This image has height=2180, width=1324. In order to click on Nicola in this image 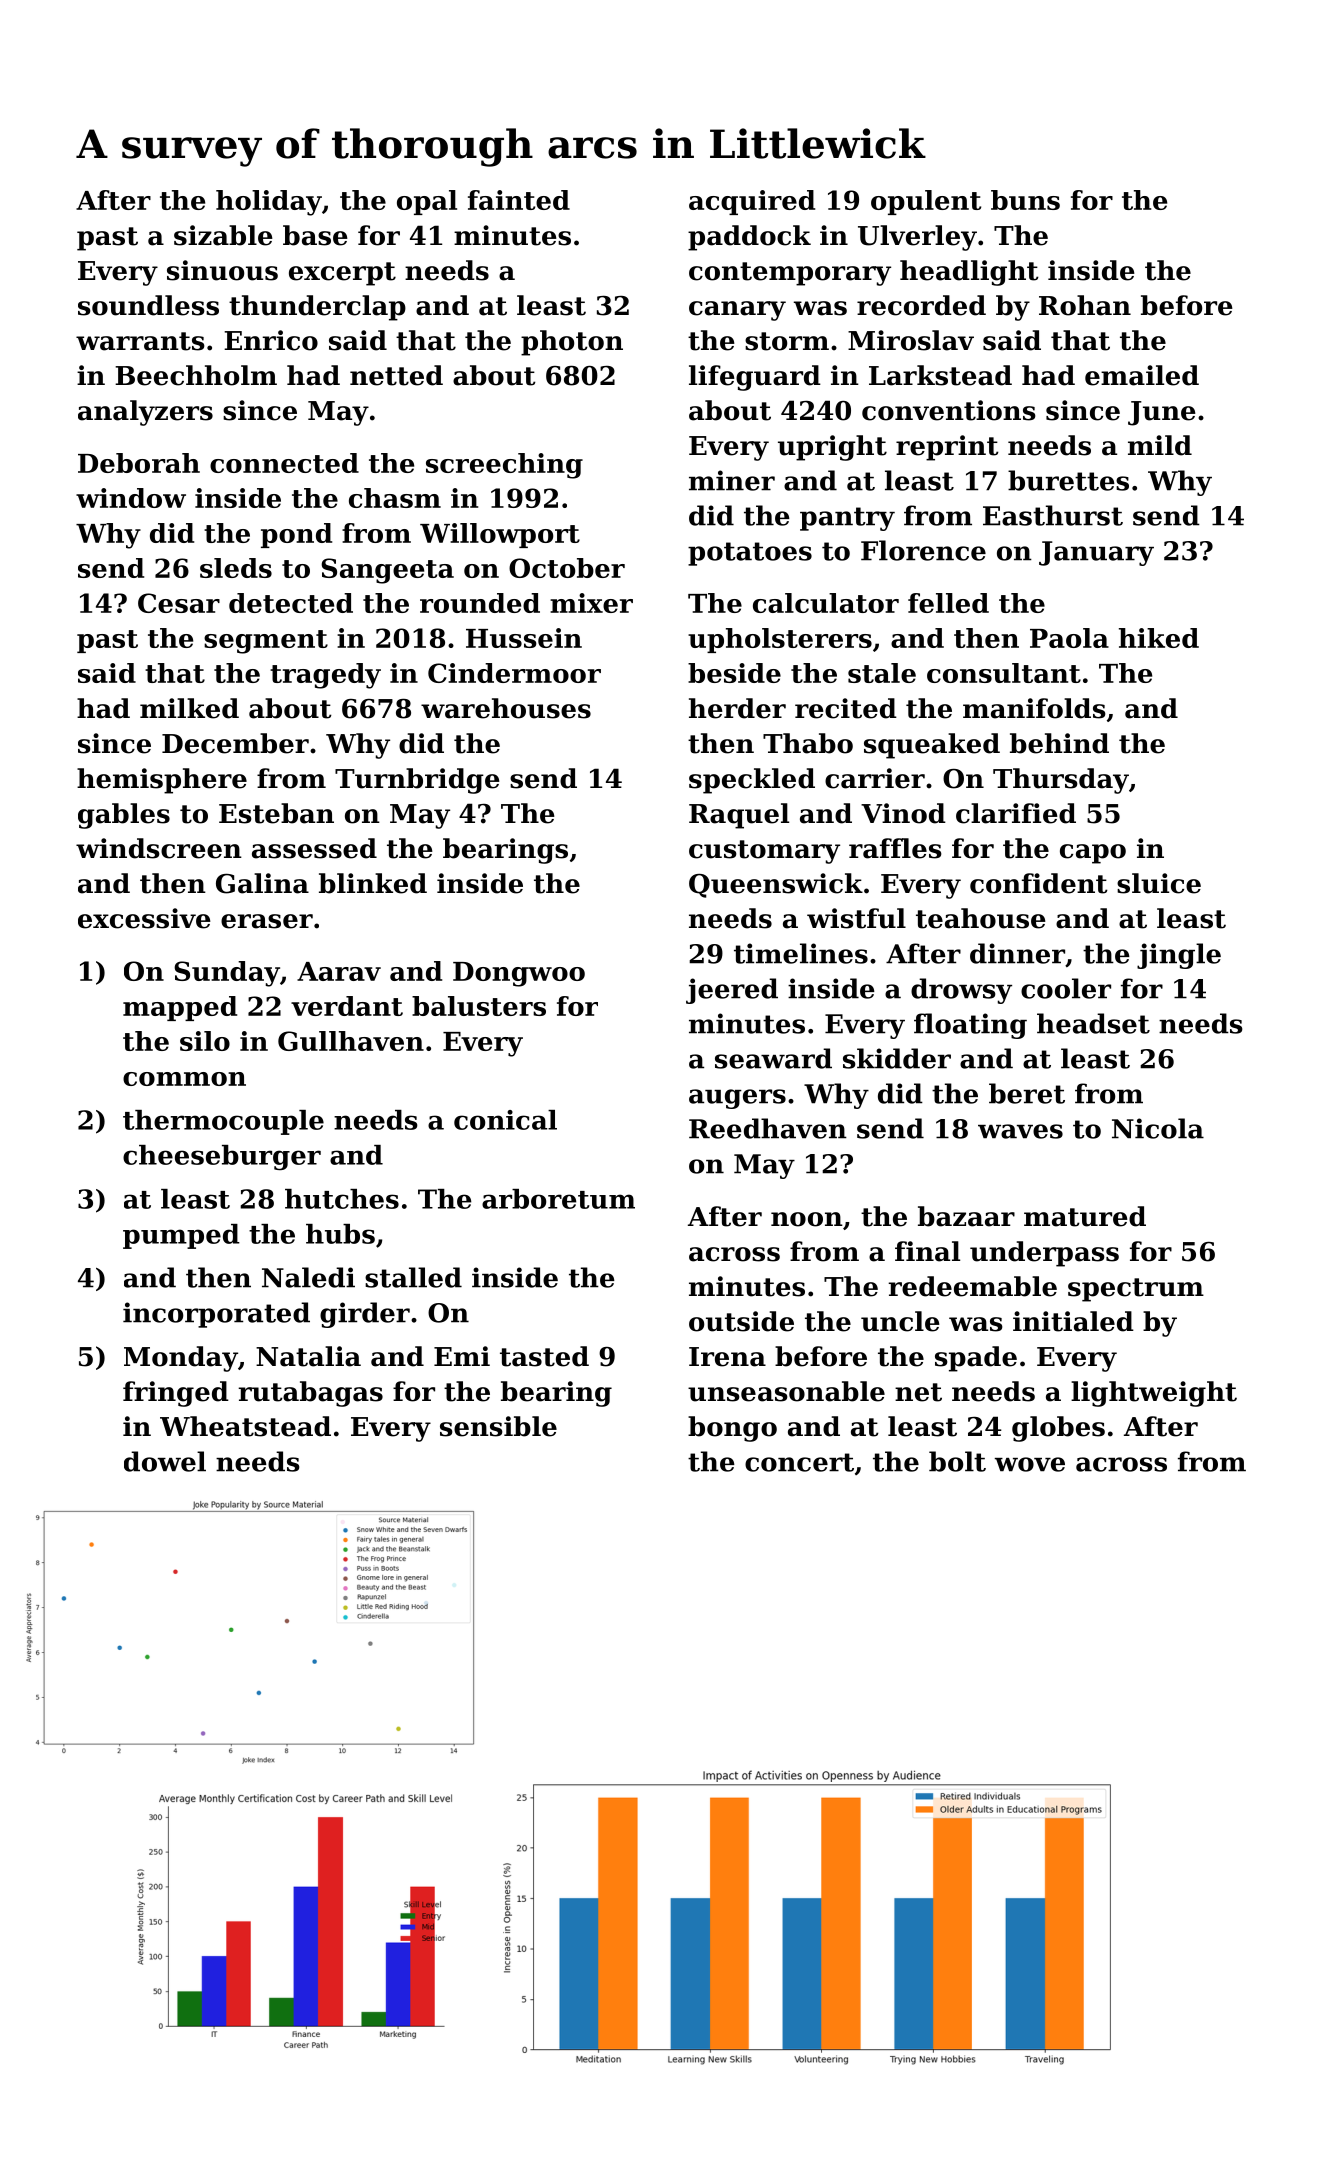, I will do `click(1158, 1128)`.
